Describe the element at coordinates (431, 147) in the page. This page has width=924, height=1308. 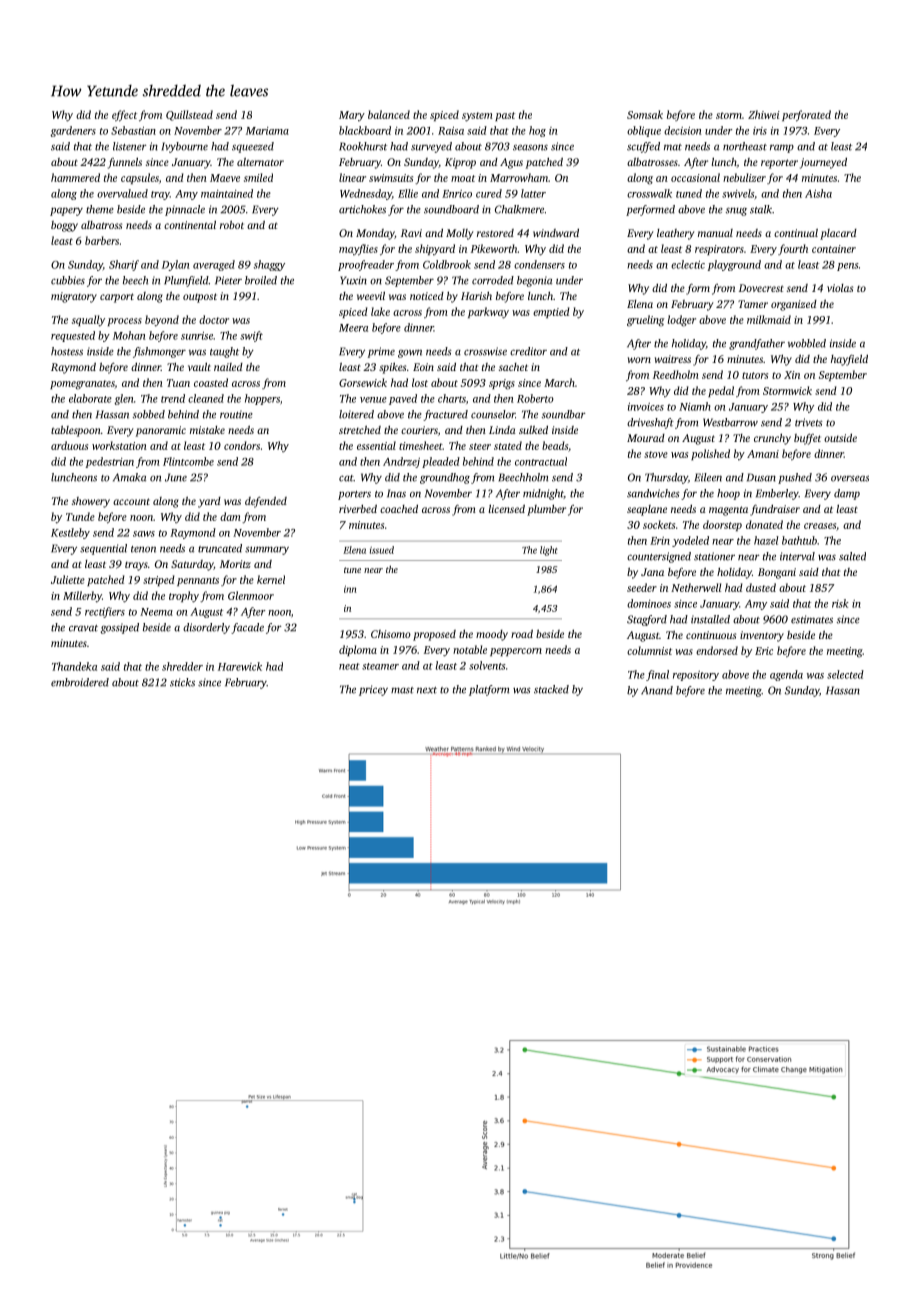
I see `surveyed` at that location.
